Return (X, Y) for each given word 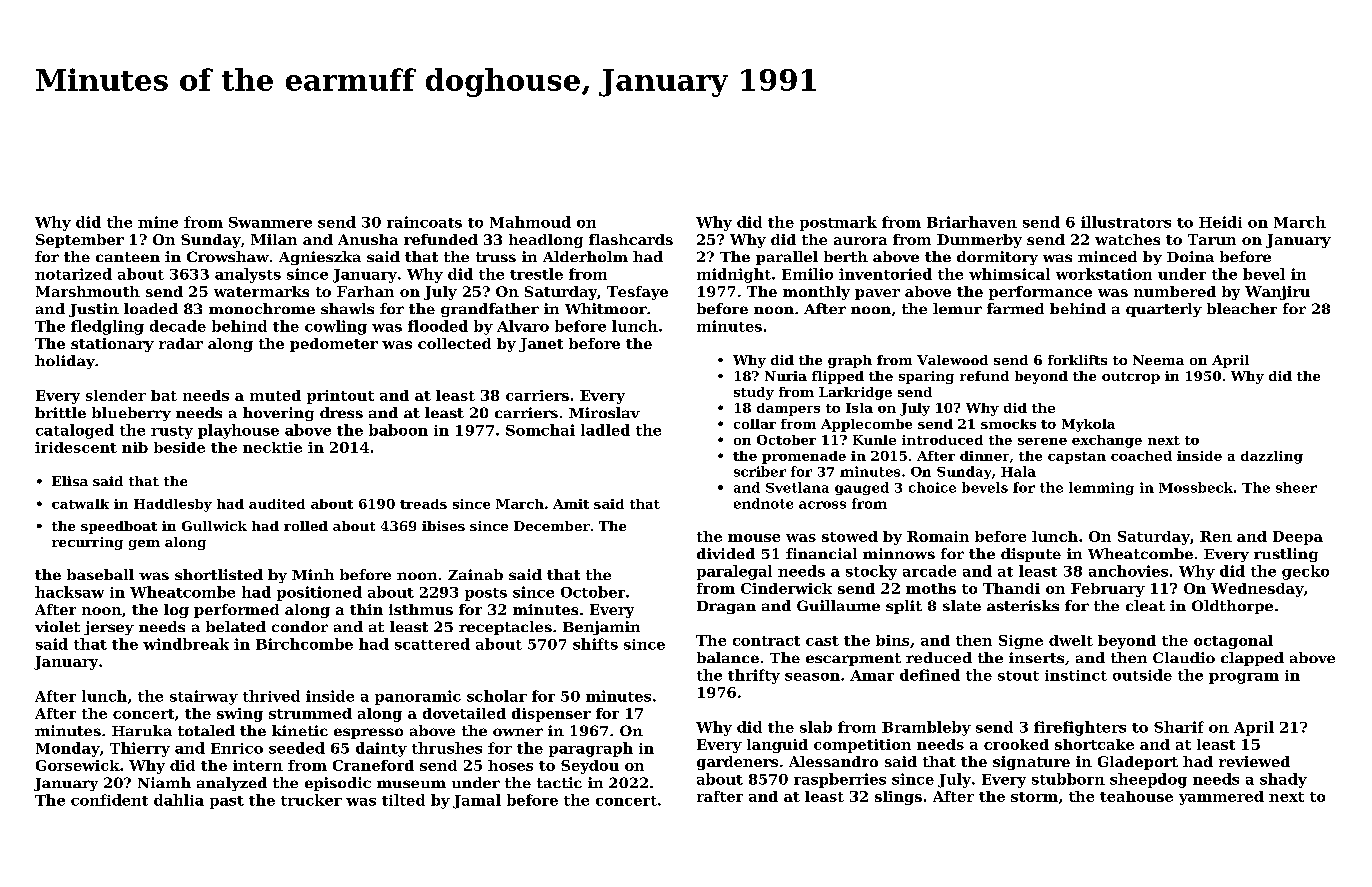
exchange (1107, 441)
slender (116, 395)
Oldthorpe (1232, 607)
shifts (595, 644)
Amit (571, 504)
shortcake (1094, 744)
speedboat (119, 527)
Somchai (540, 430)
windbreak (186, 644)
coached (1141, 456)
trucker (311, 800)
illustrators (1126, 222)
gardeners (737, 763)
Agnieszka (320, 258)
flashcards (631, 239)
